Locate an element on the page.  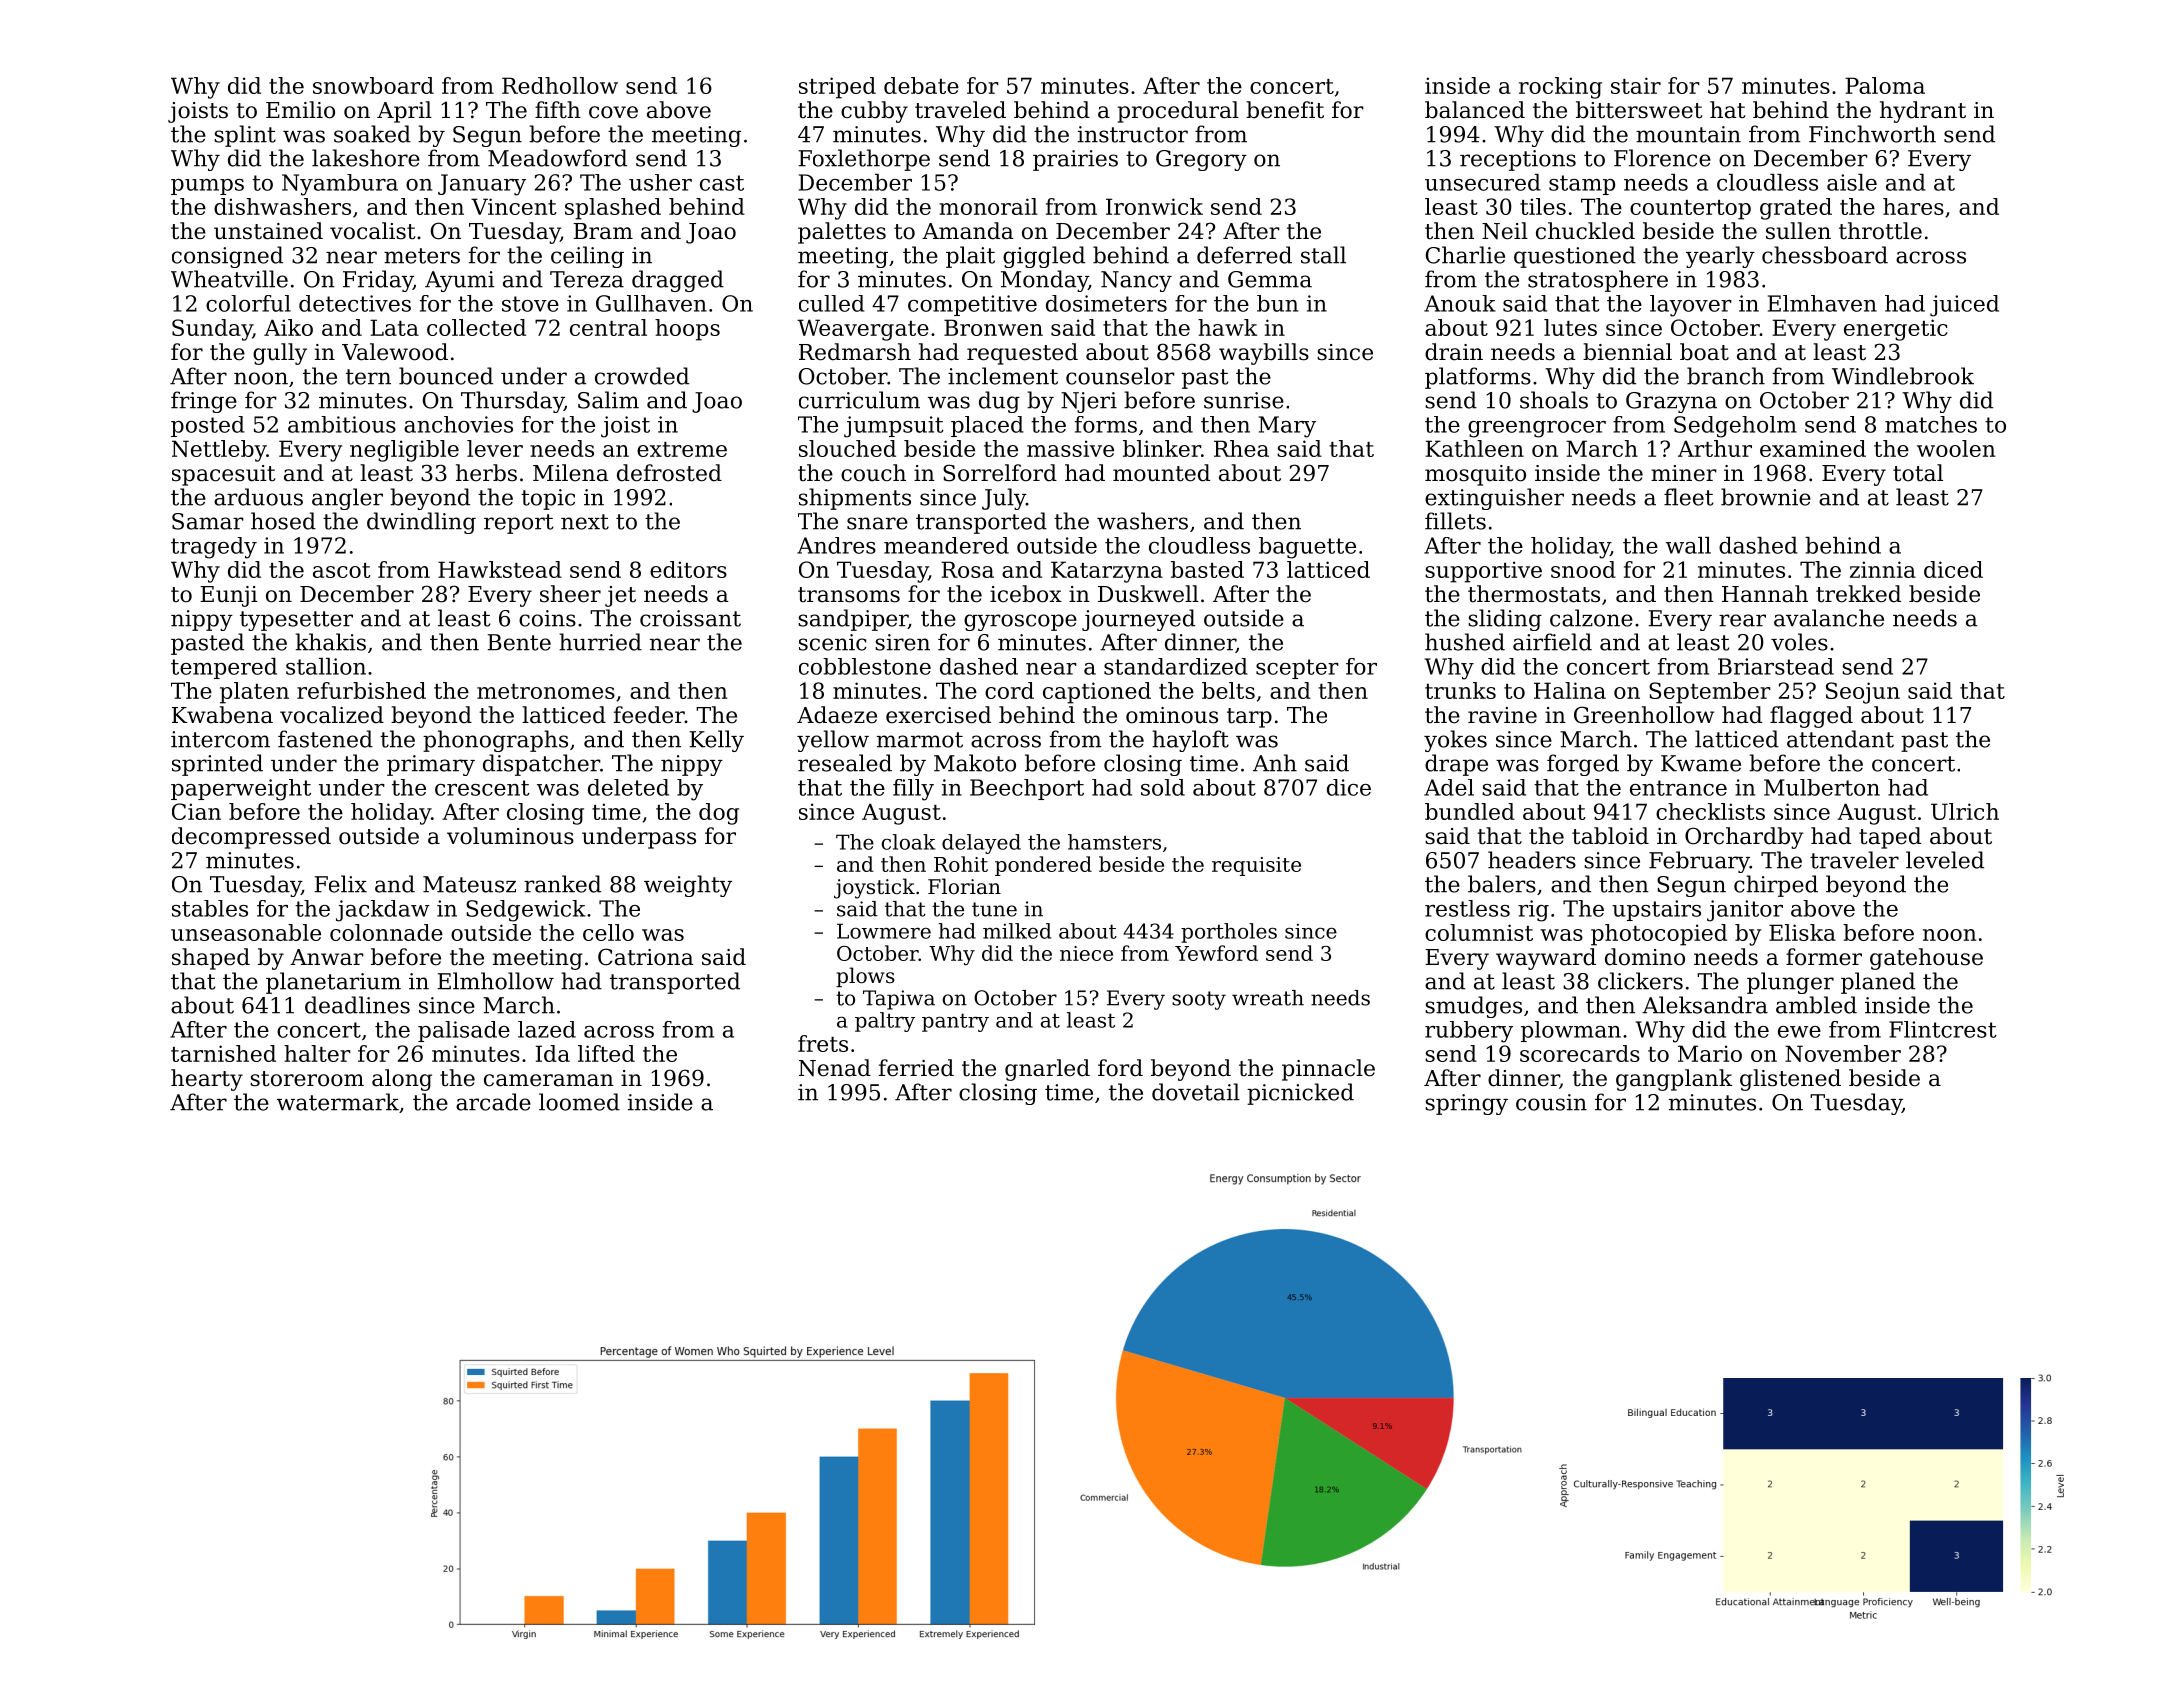
Windlebrook is located at coordinates (1903, 376).
